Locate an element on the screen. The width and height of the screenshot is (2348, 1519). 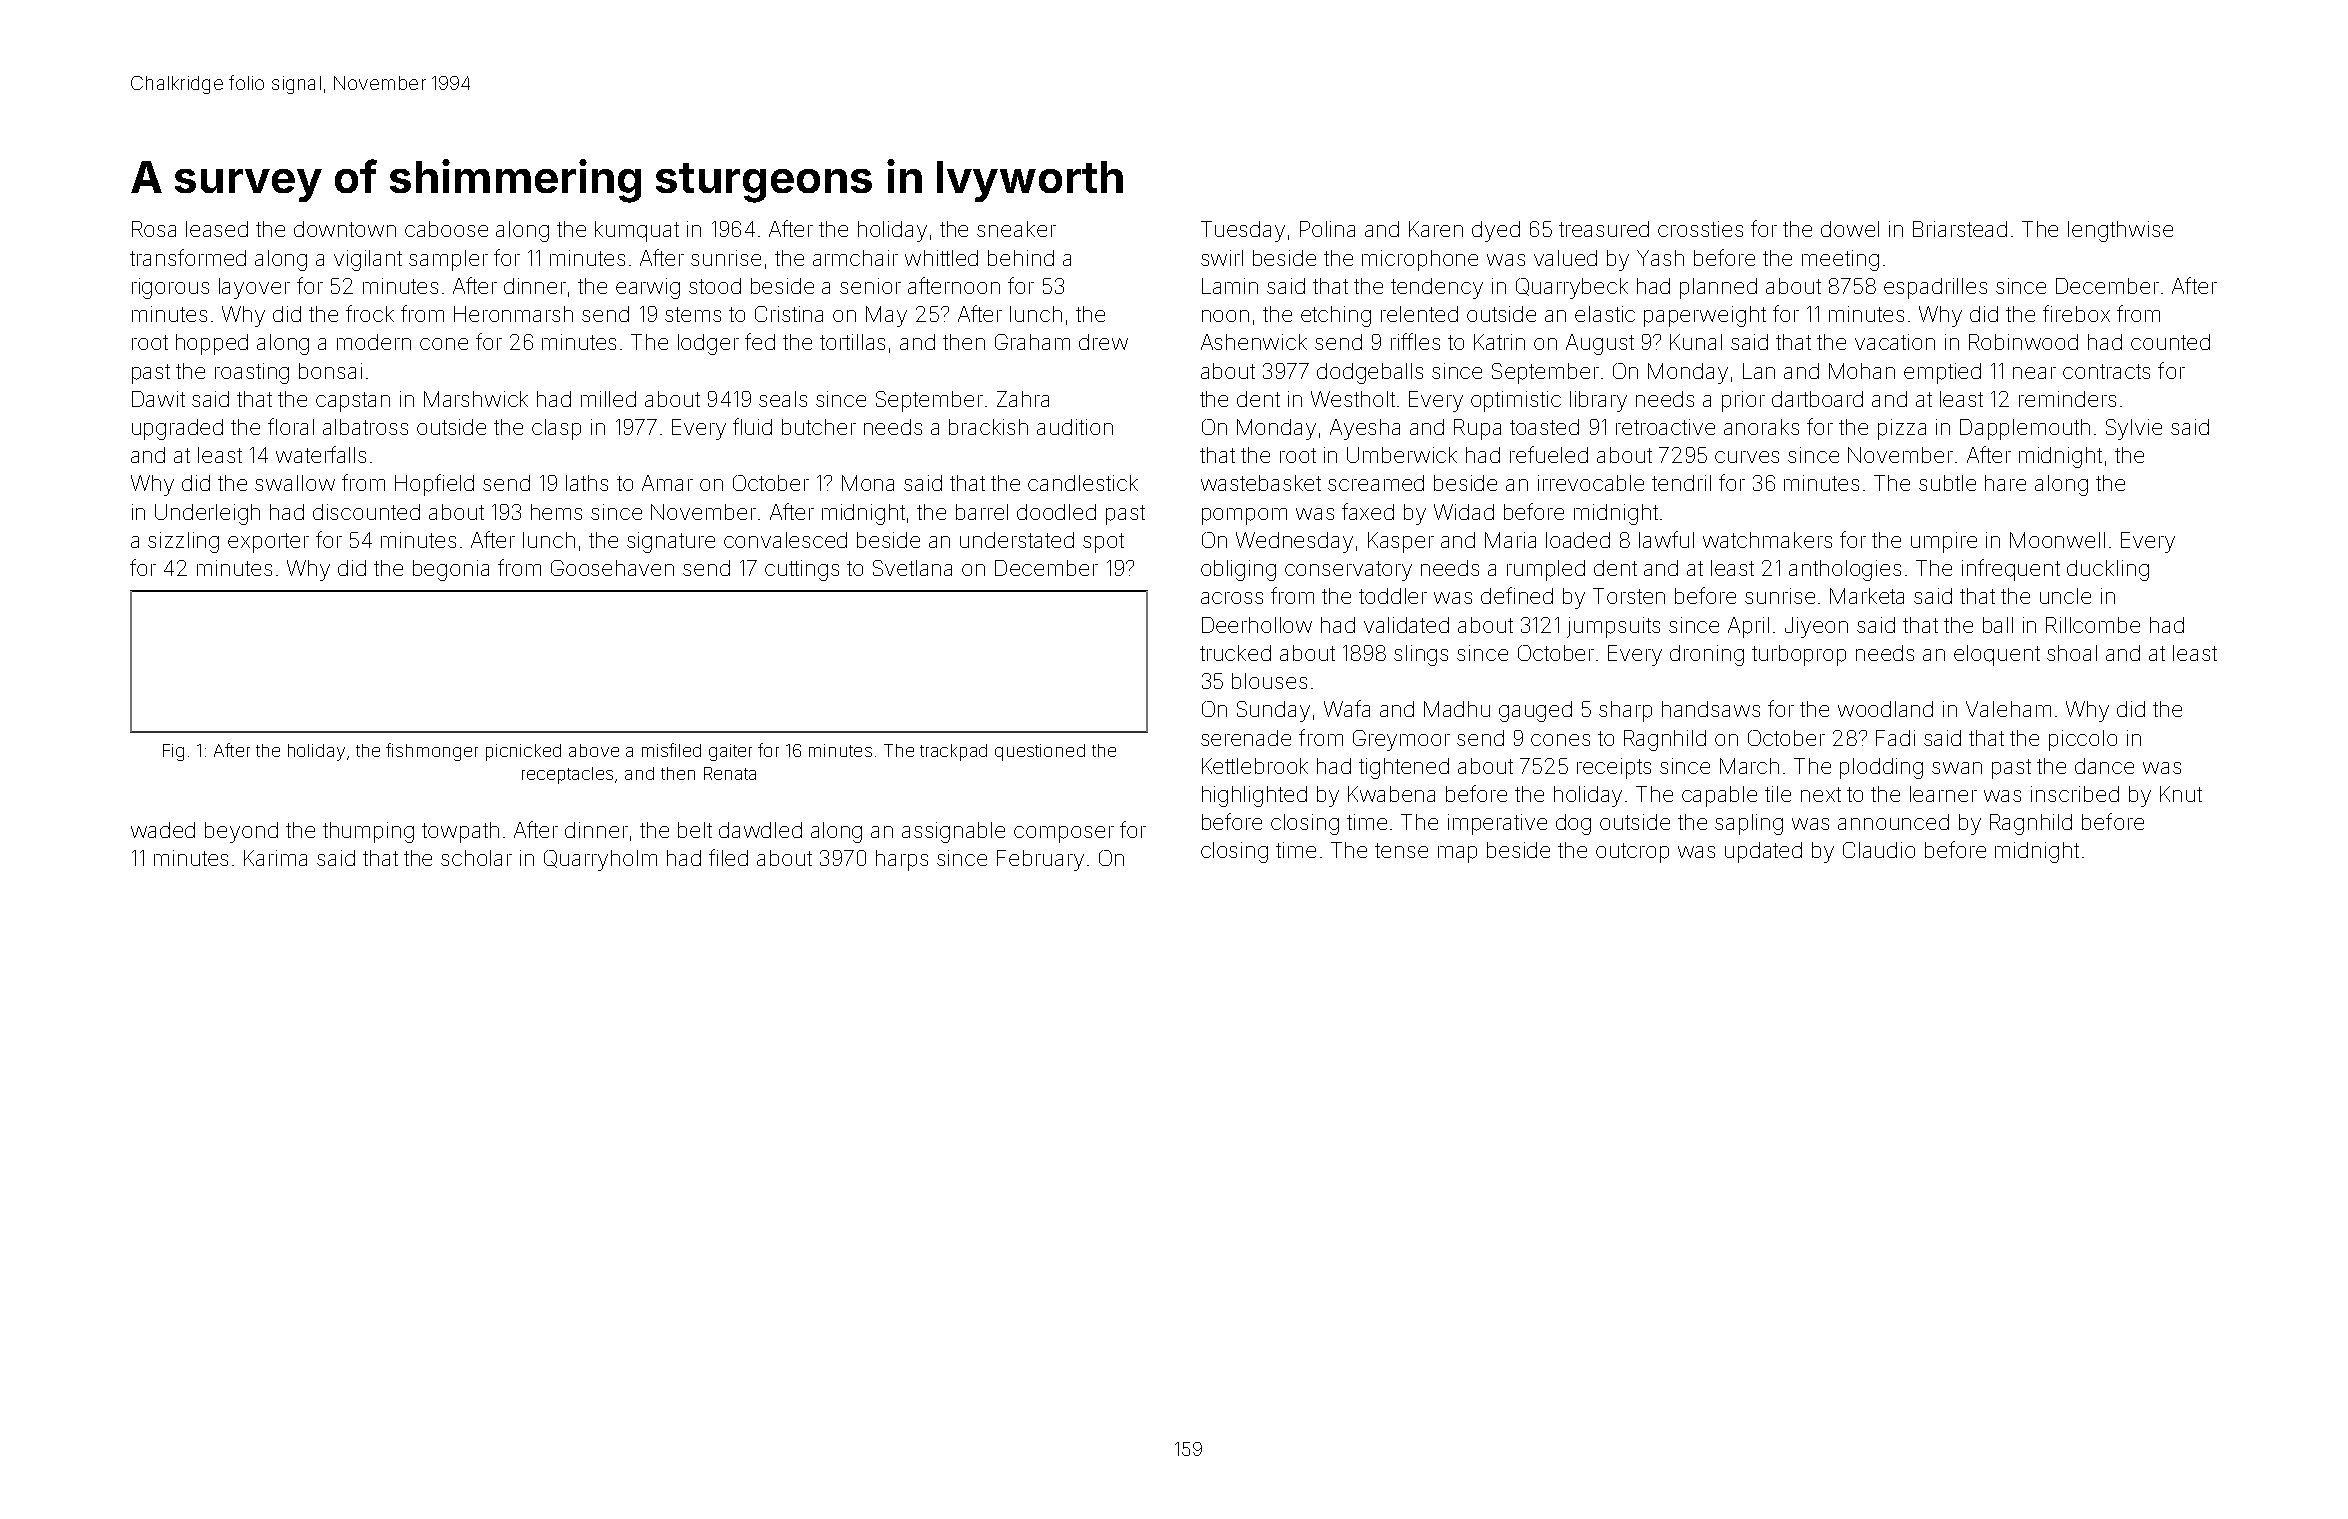
across is located at coordinates (1232, 598).
